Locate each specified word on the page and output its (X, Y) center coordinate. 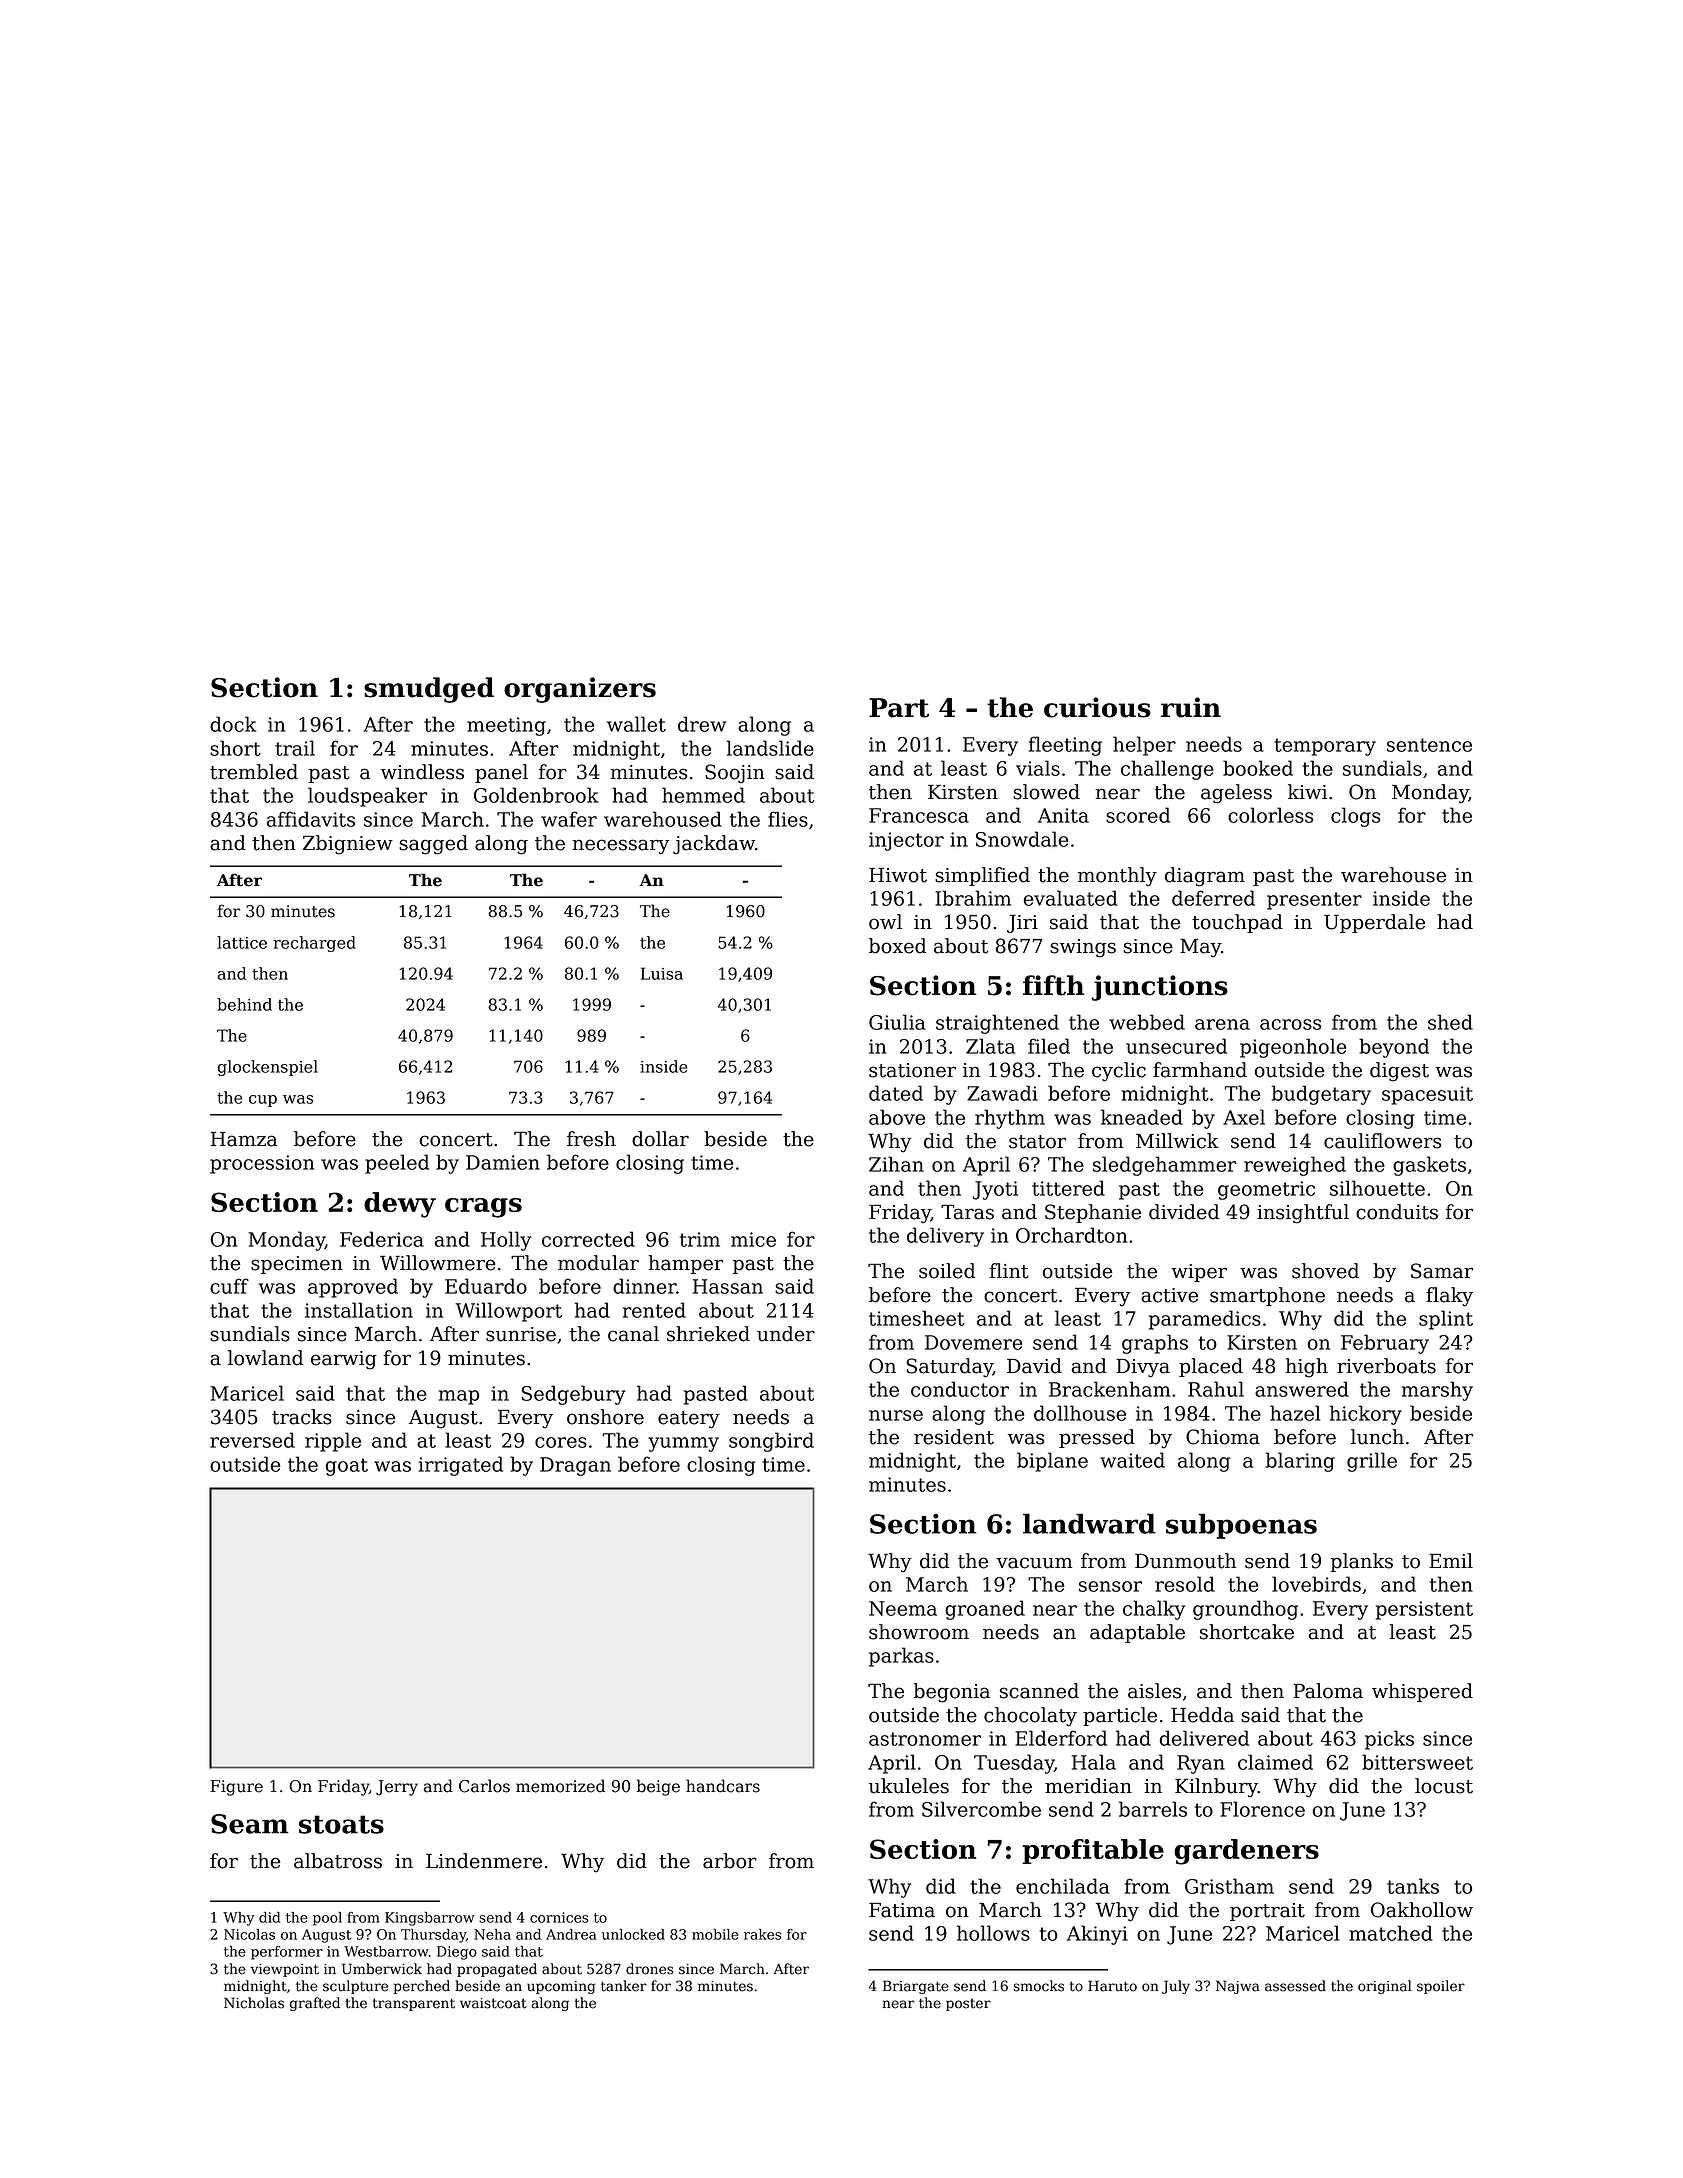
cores (561, 1442)
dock (233, 724)
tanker (624, 1986)
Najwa (1238, 1987)
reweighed (1295, 1166)
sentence (1429, 745)
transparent (414, 2004)
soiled (947, 1271)
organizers (580, 690)
